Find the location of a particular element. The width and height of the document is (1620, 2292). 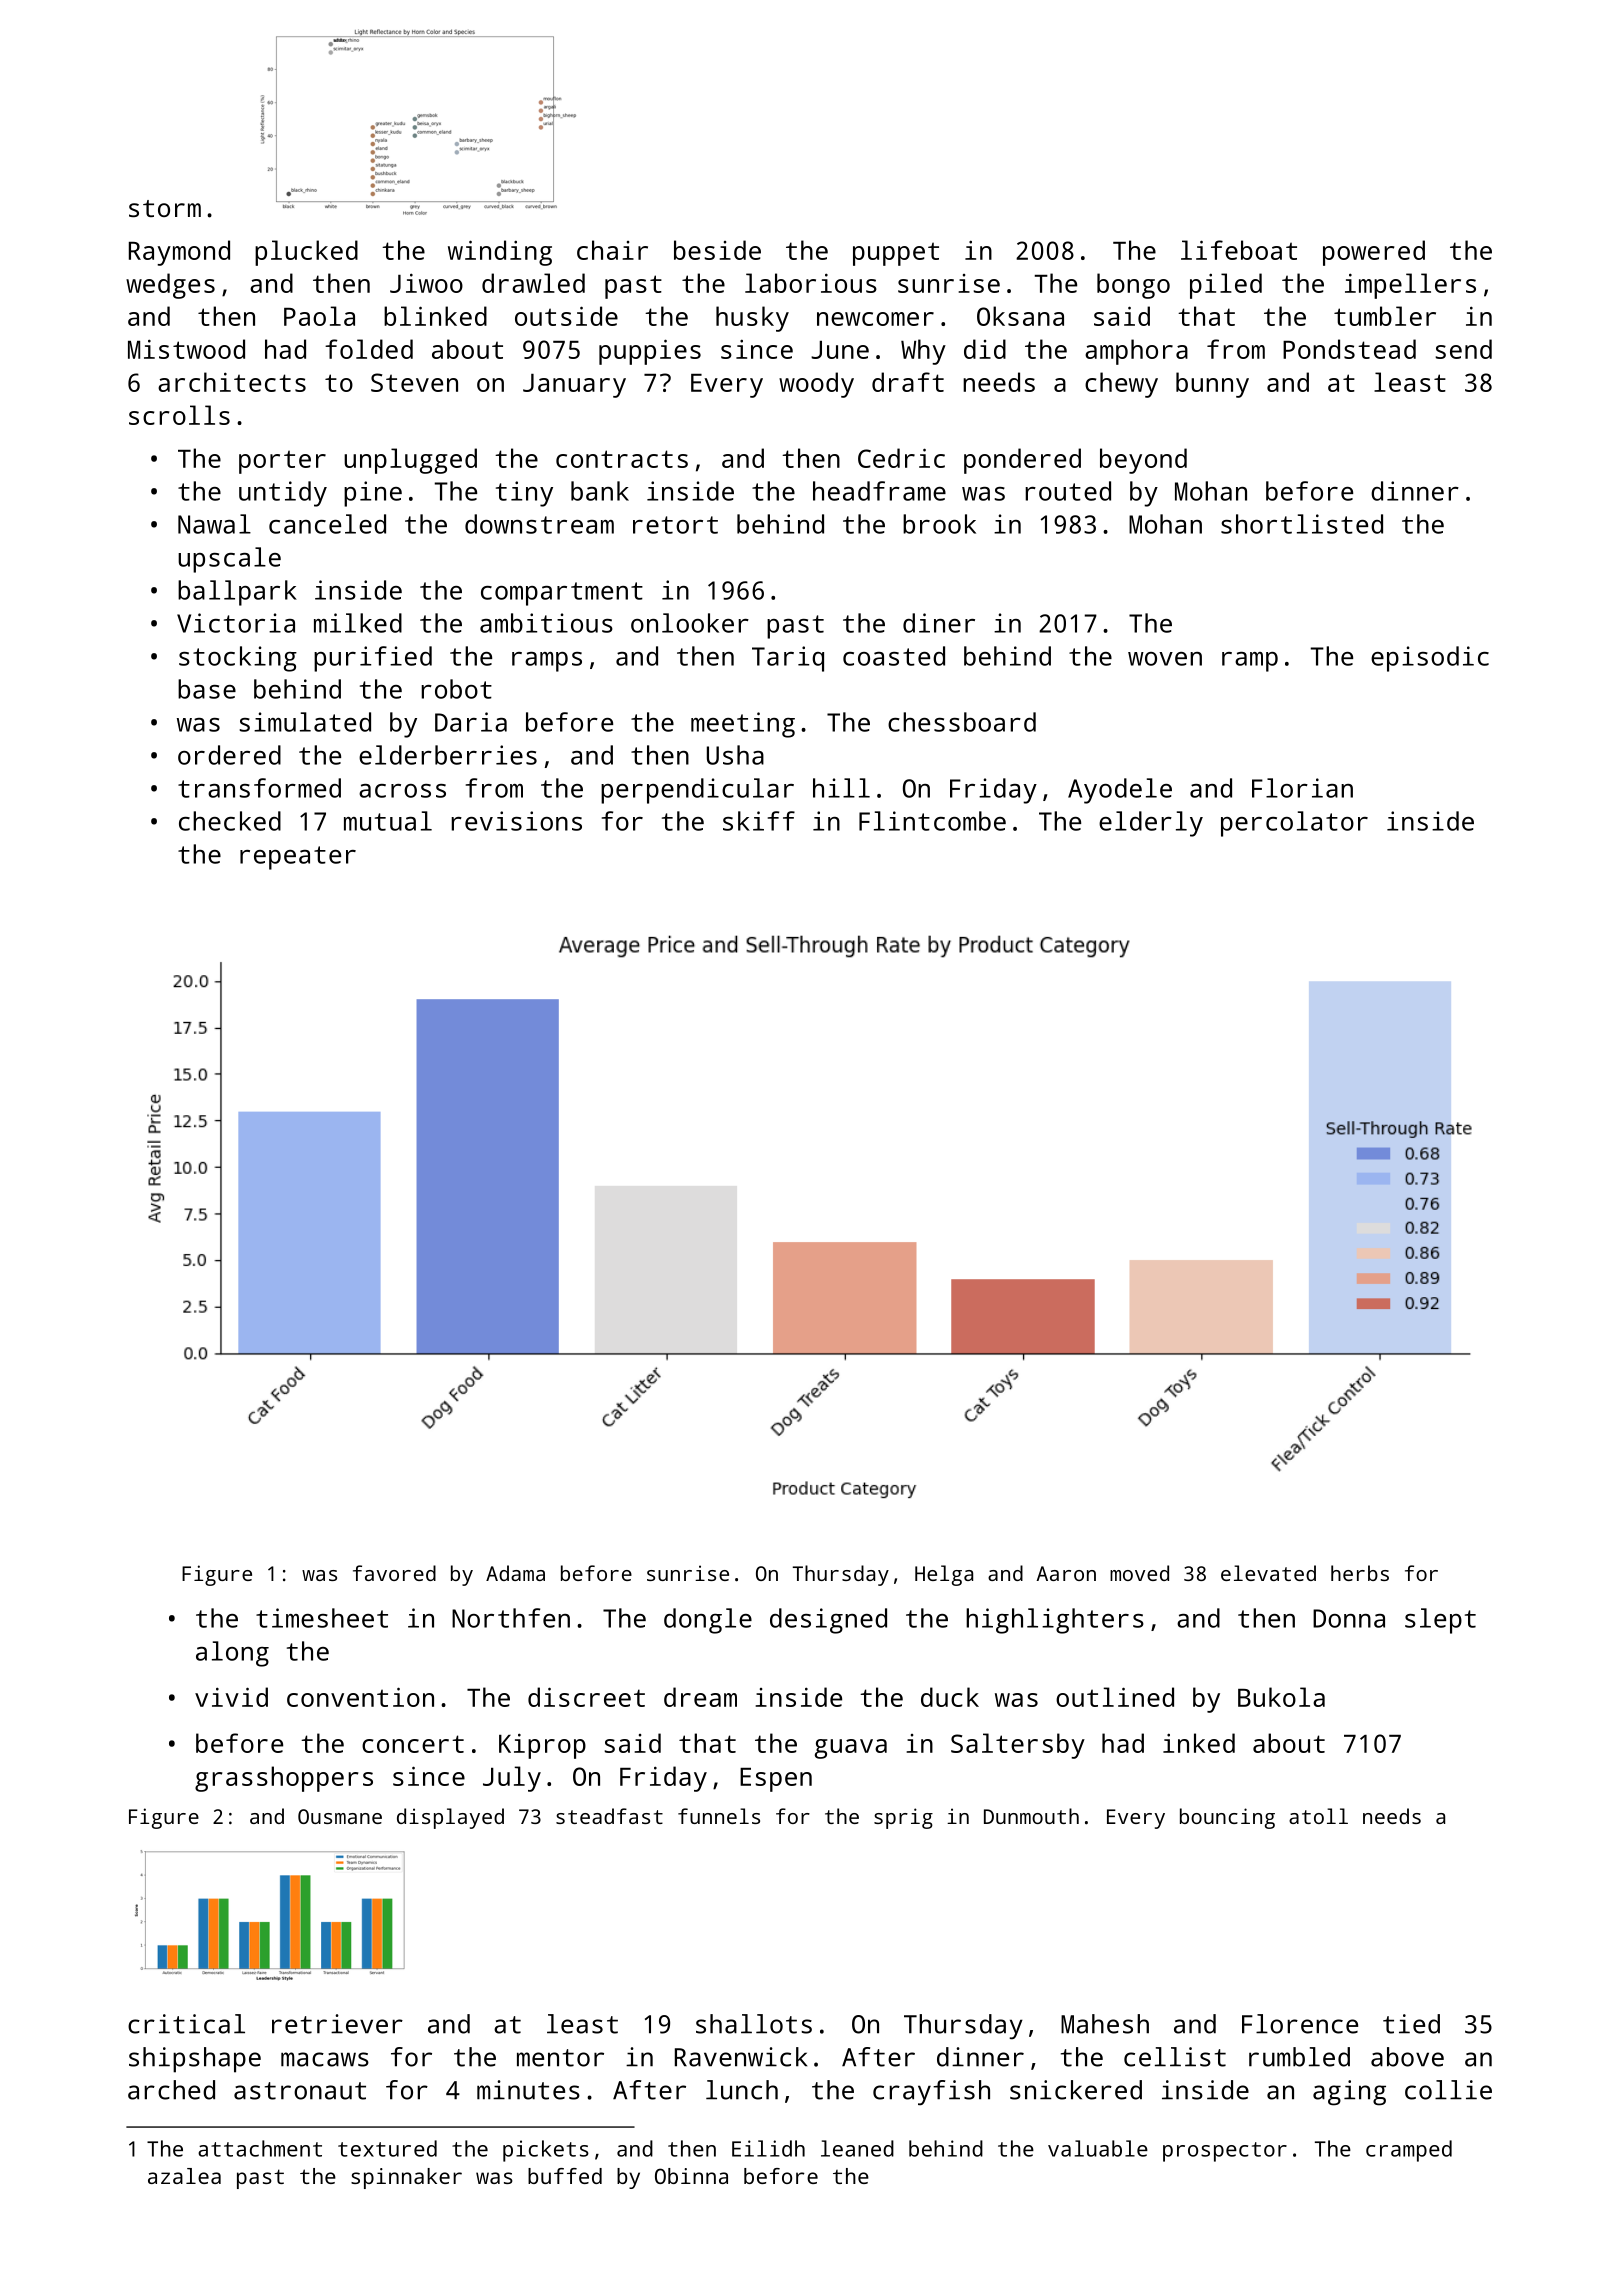

percolator is located at coordinates (1294, 824).
